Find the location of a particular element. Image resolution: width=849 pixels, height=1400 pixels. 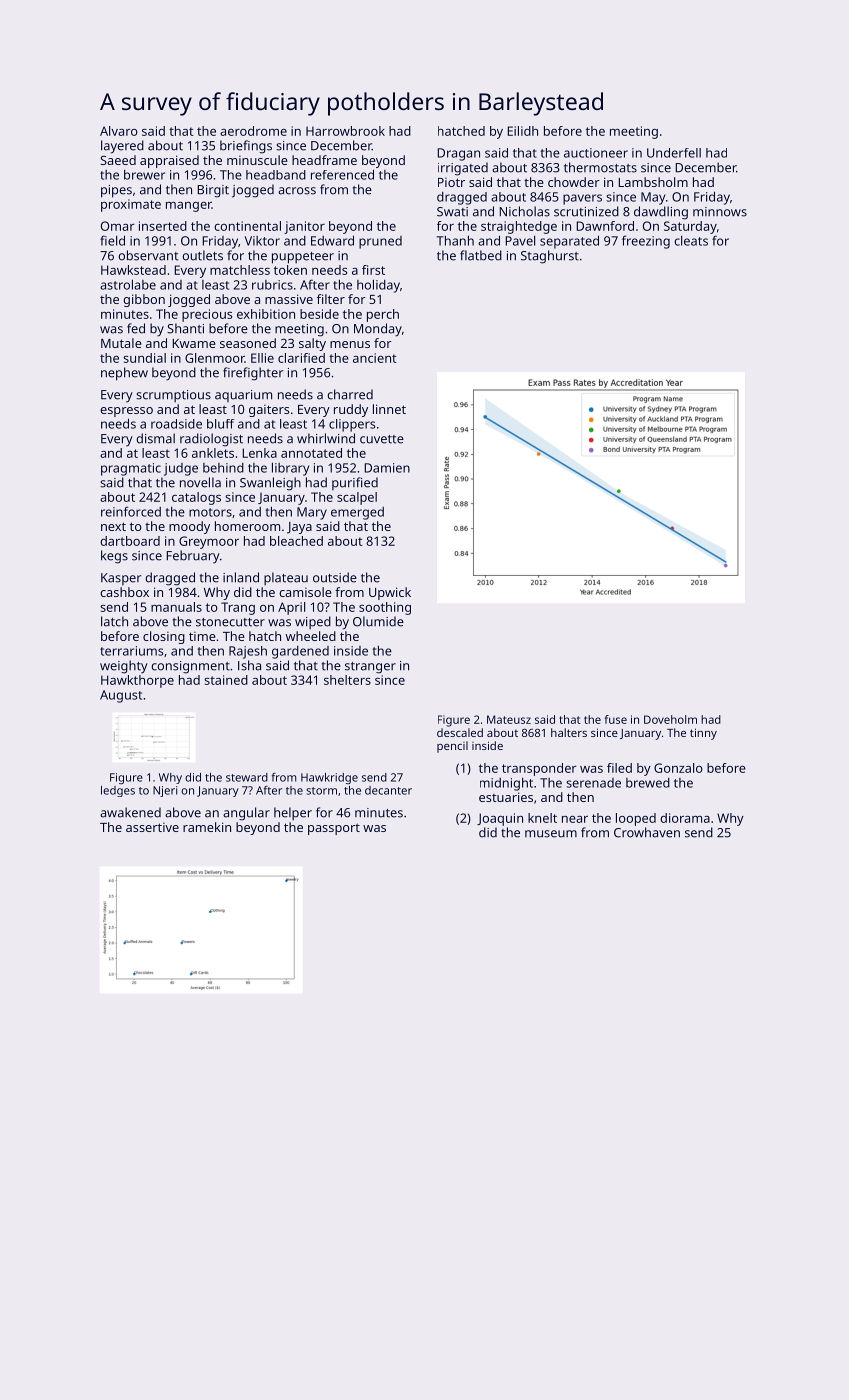

motors is located at coordinates (210, 512).
